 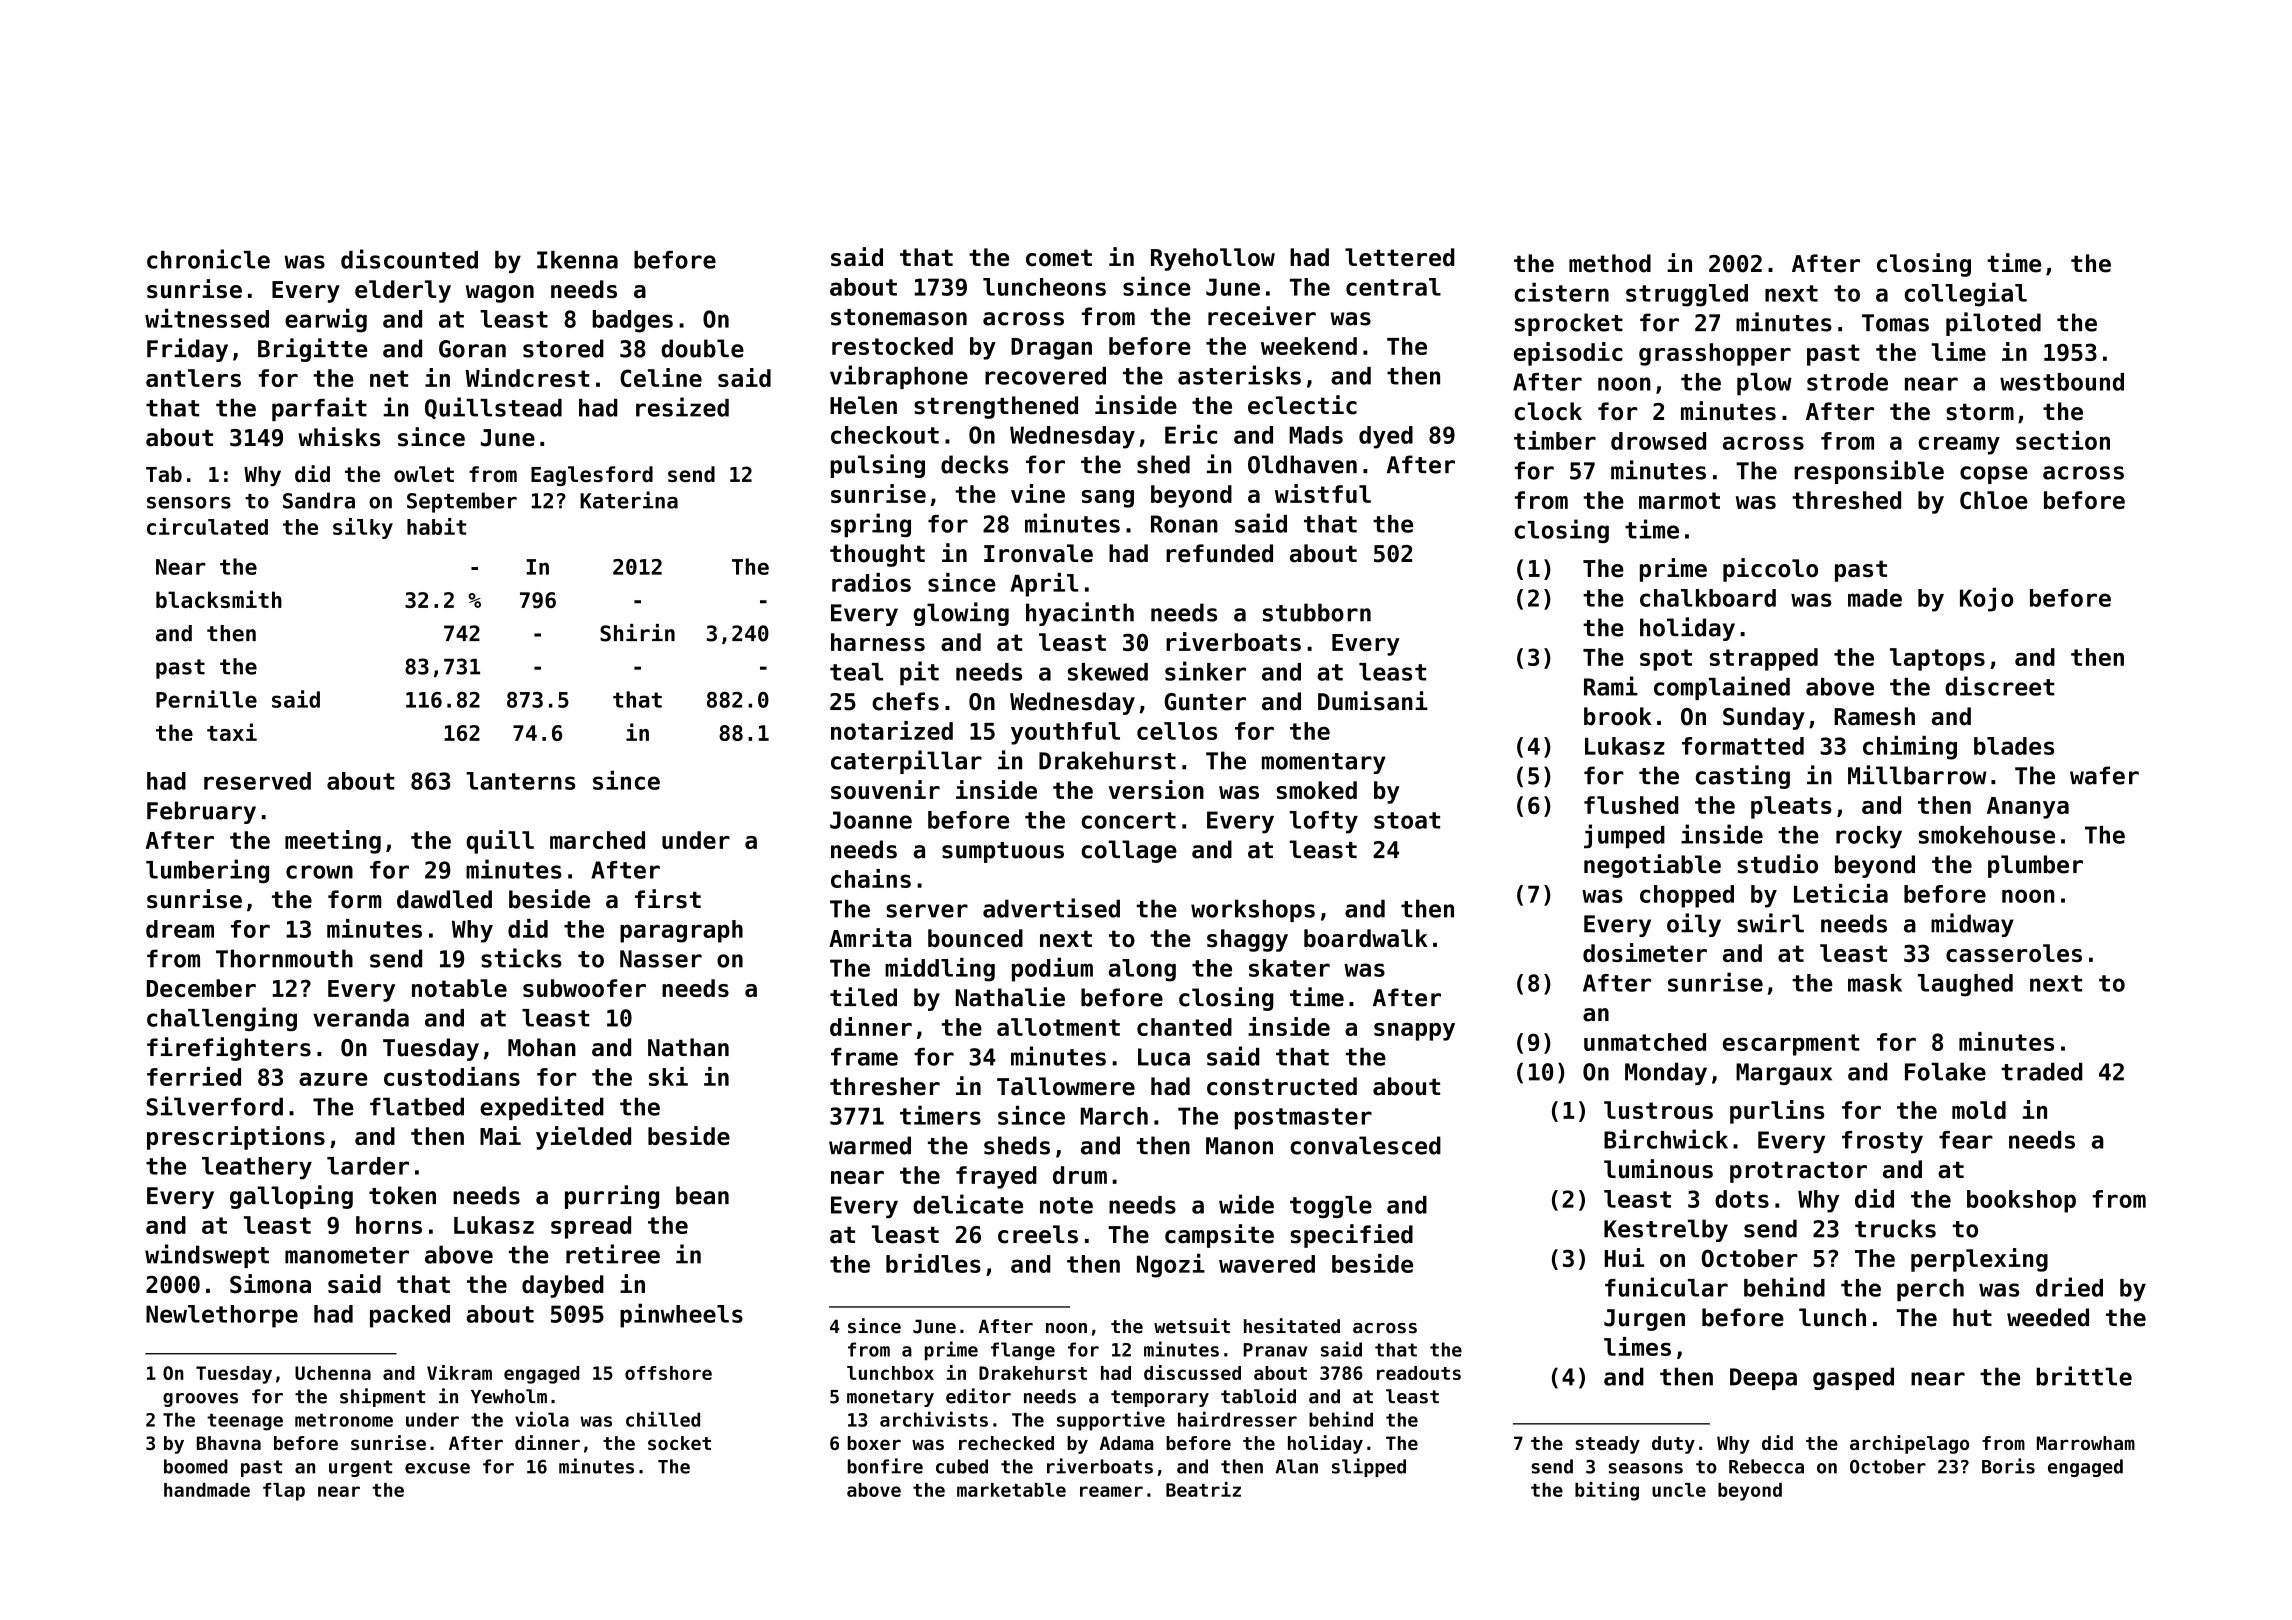 What do you see at coordinates (207, 526) in the screenshot?
I see `circulated` at bounding box center [207, 526].
